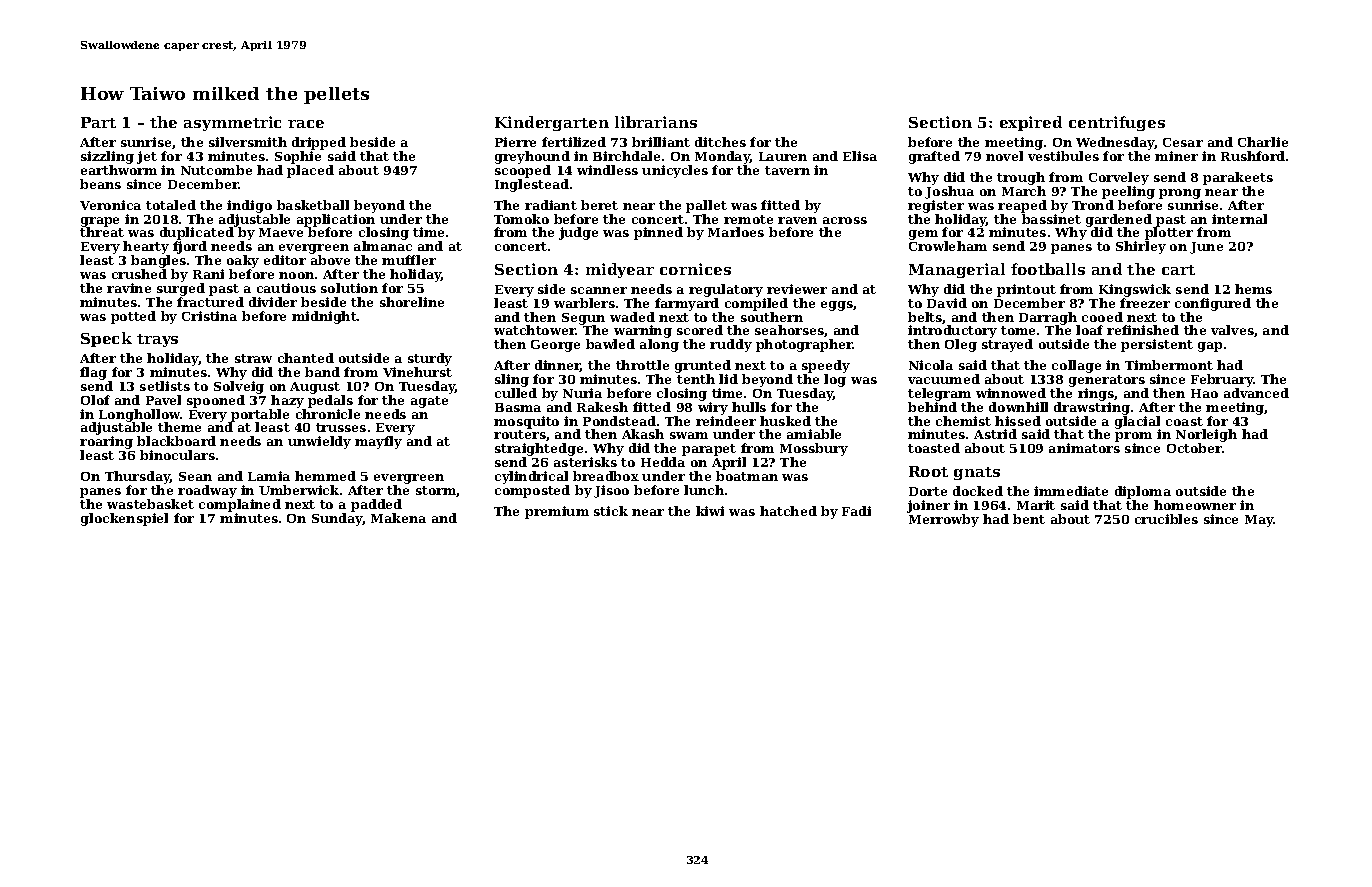 This screenshot has width=1372, height=887. I want to click on padded, so click(376, 505).
